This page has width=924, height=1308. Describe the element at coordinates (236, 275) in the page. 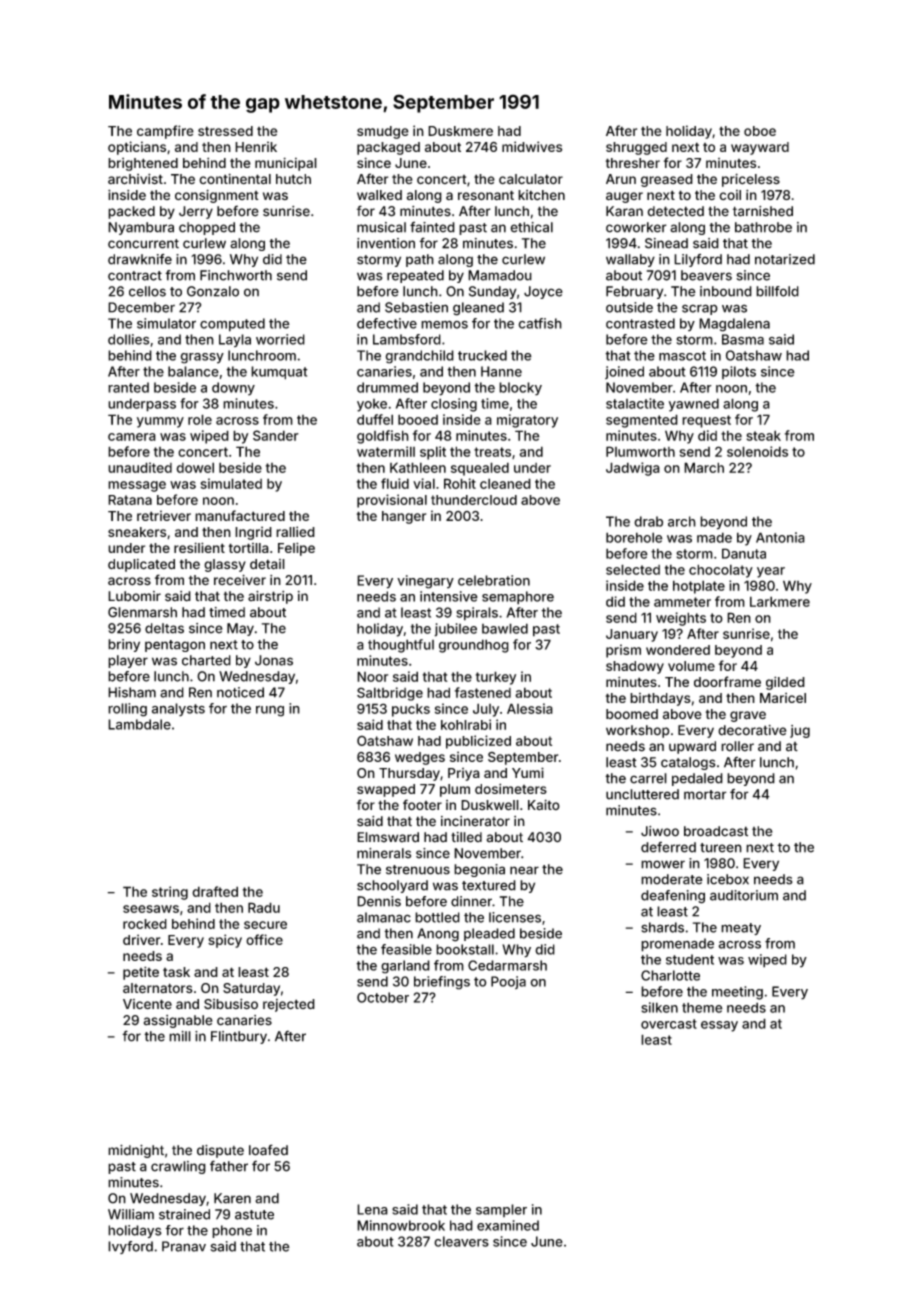

I see `Finchworth` at that location.
